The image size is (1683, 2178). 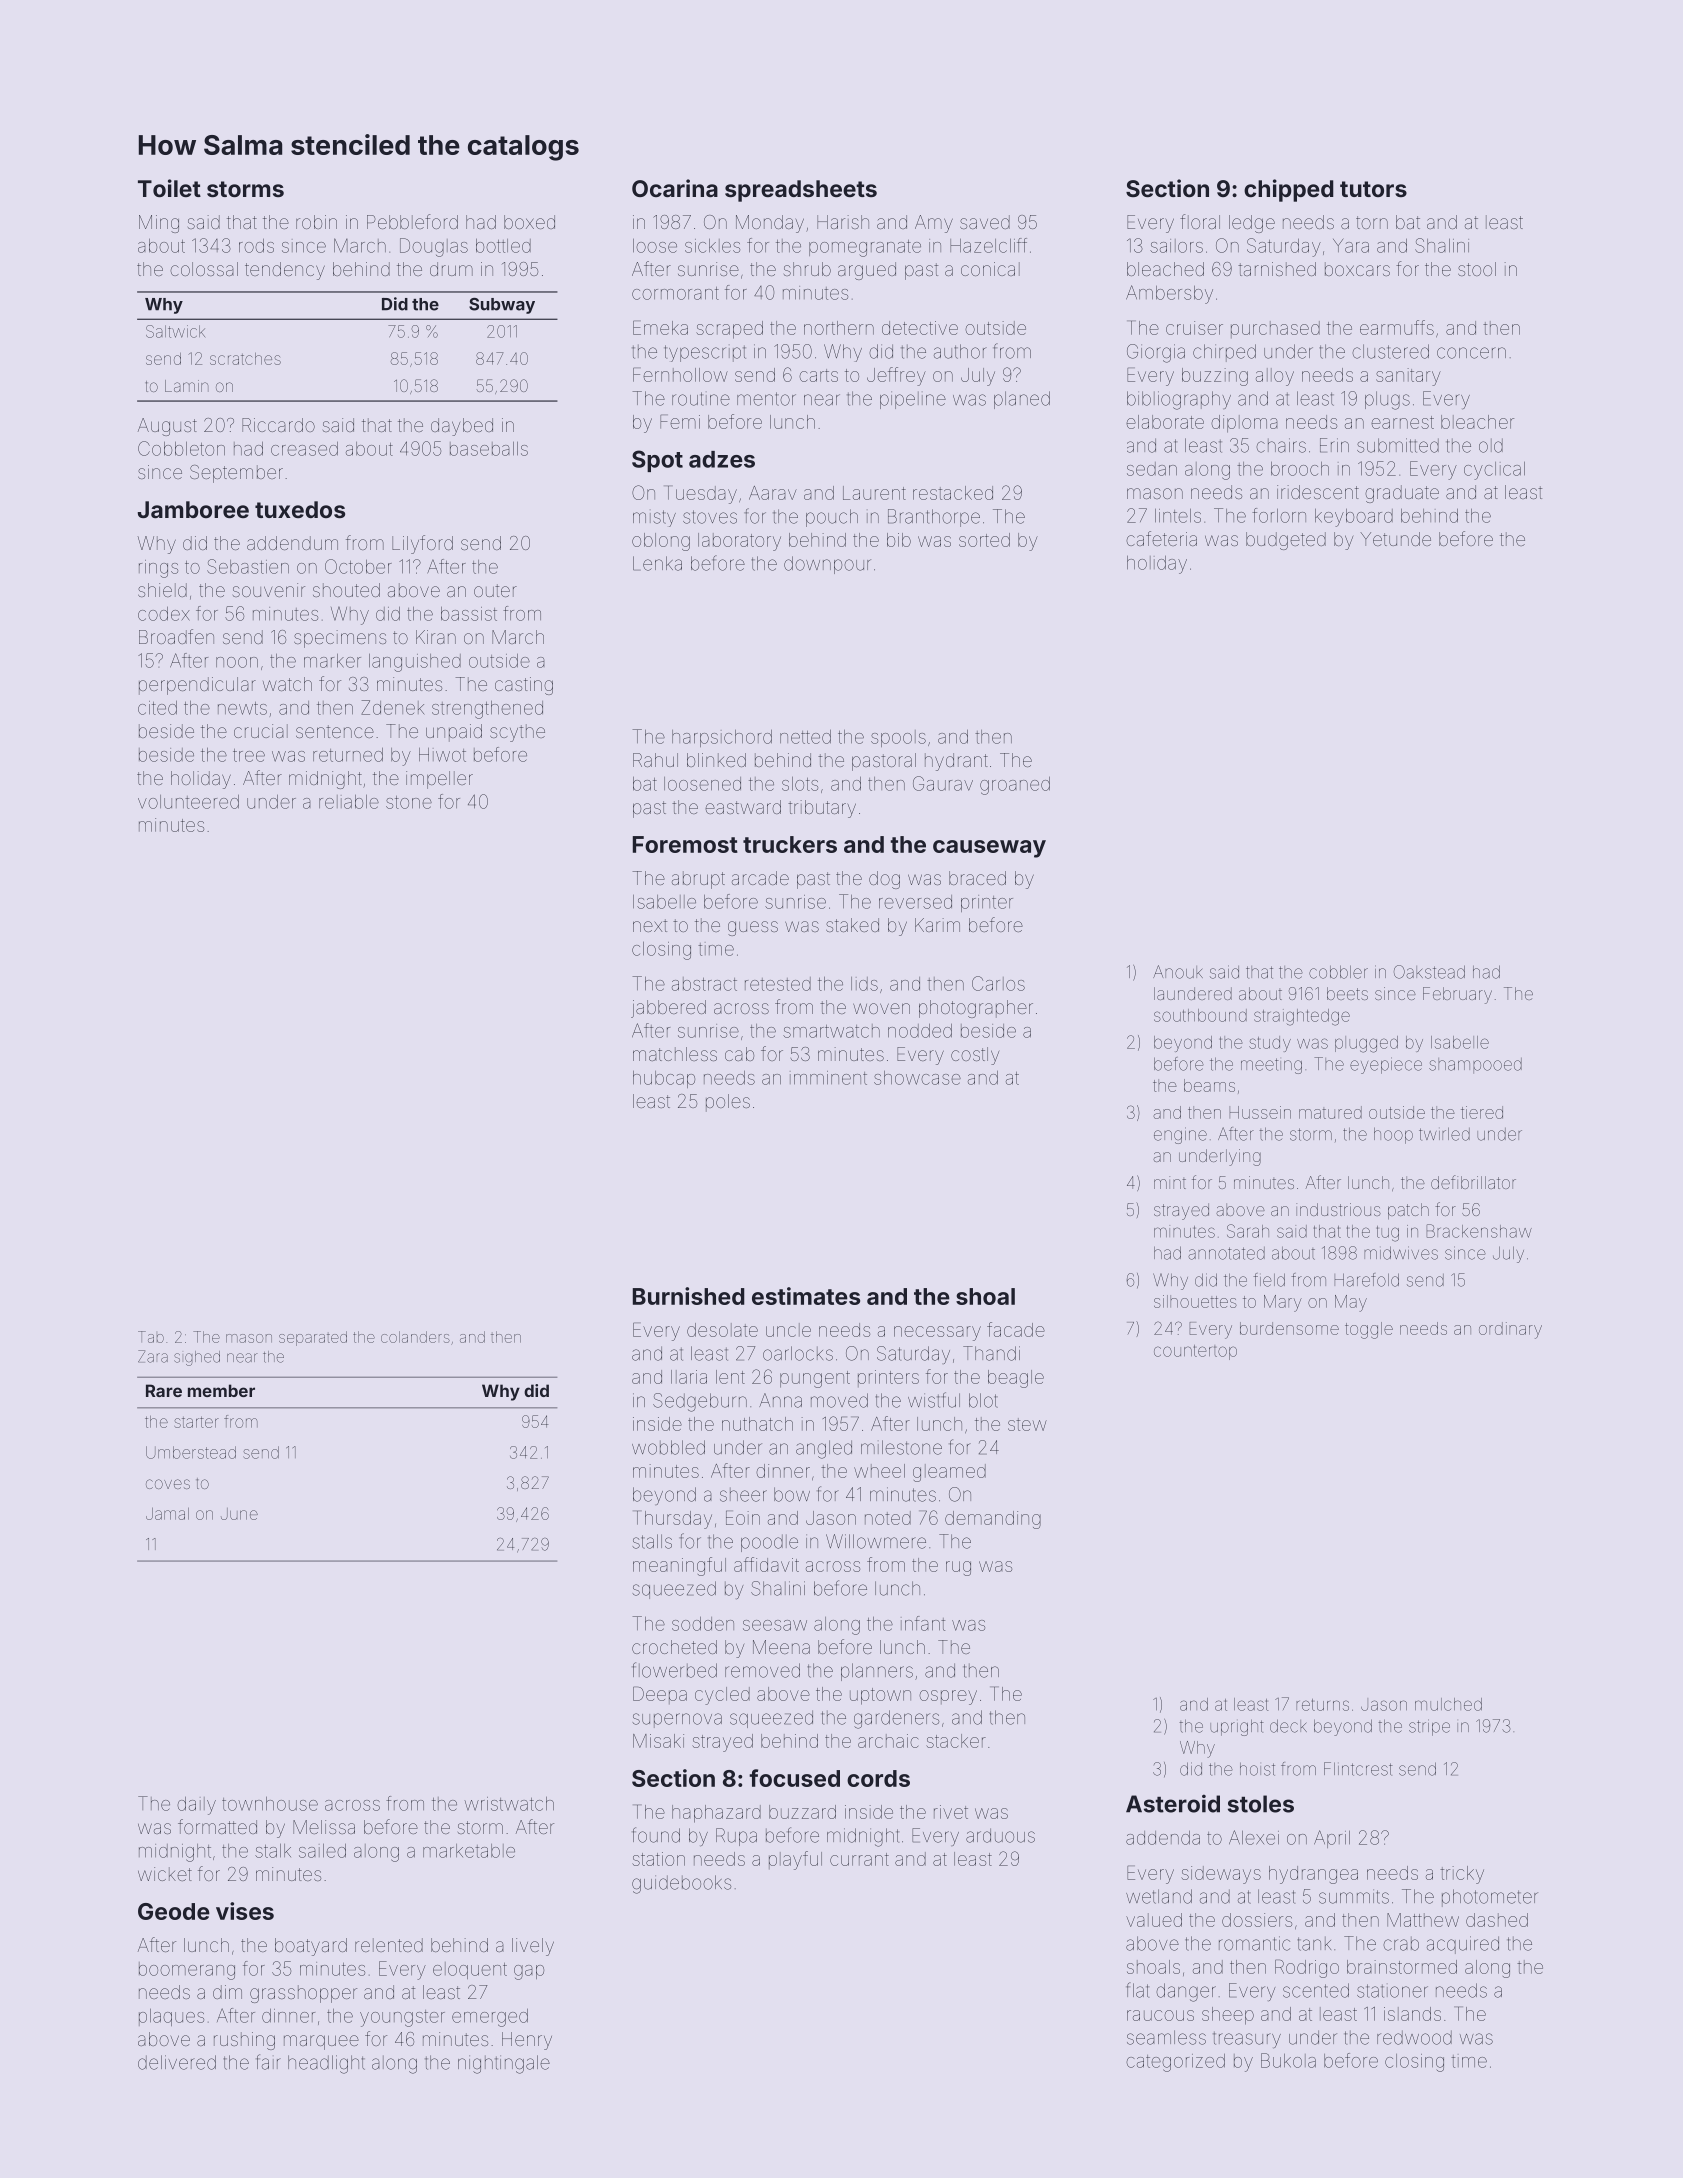 I want to click on volunteered, so click(x=188, y=802).
